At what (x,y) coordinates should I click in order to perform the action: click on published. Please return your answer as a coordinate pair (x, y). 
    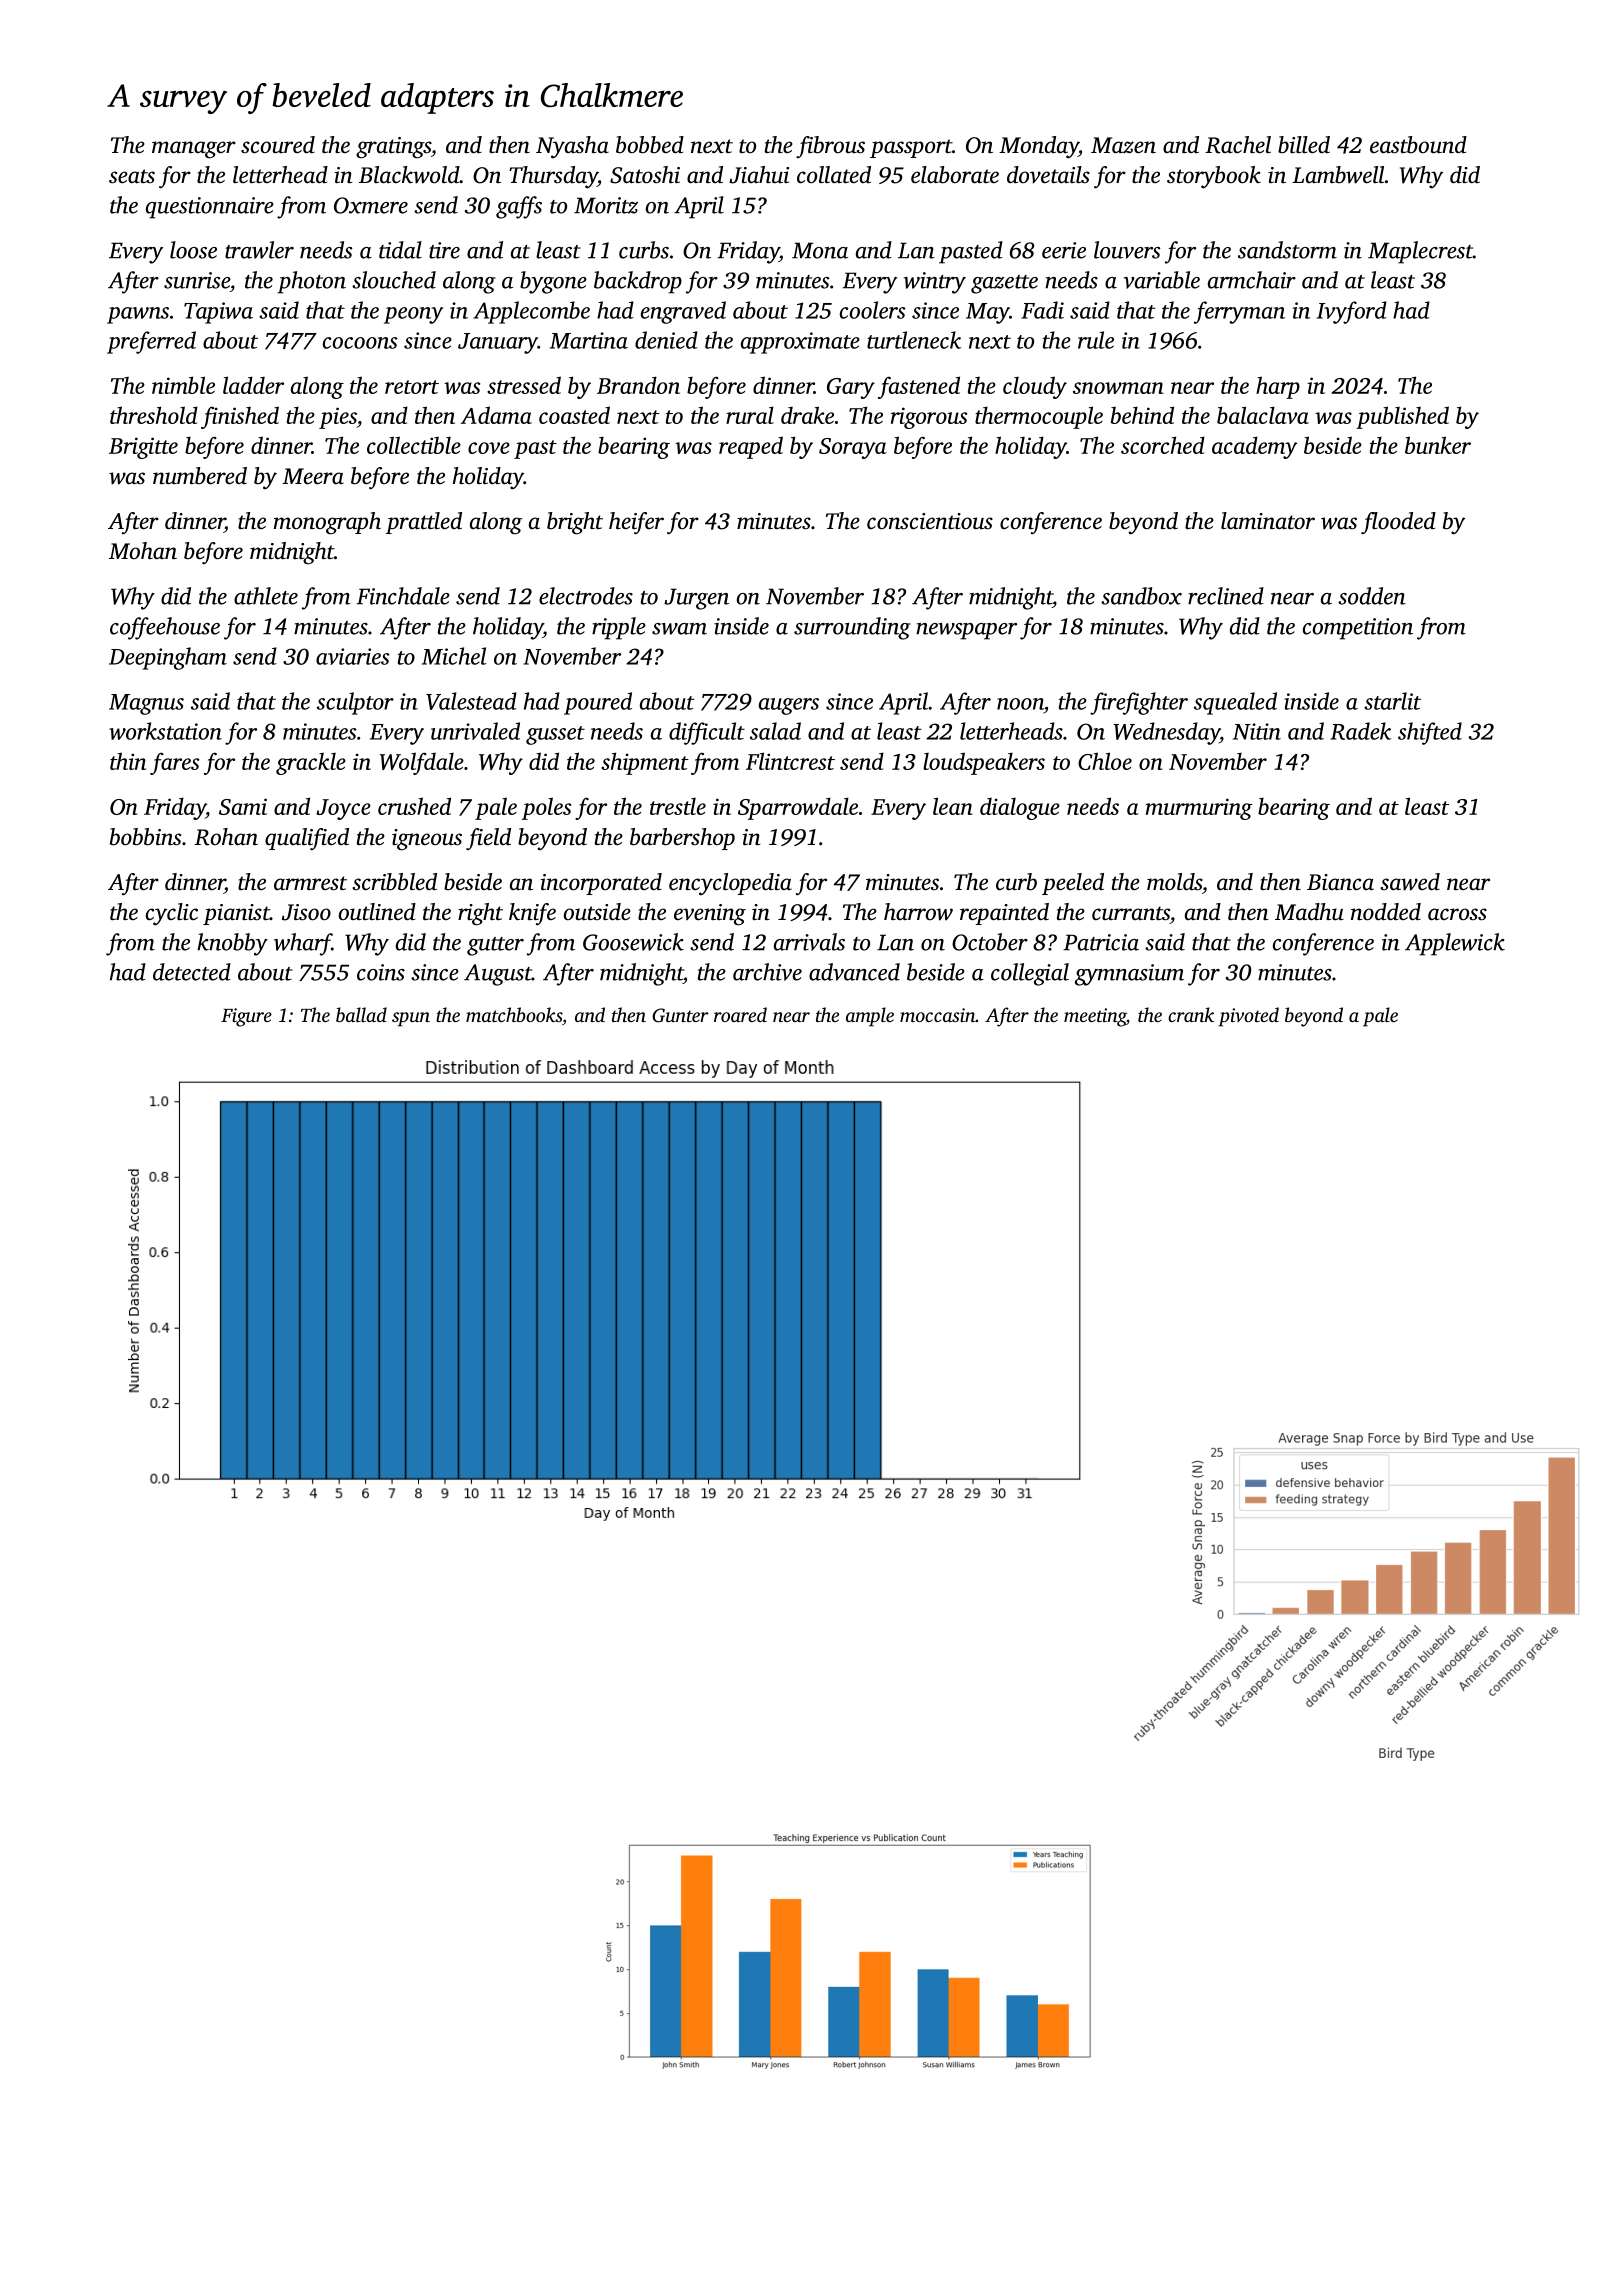
    Looking at the image, I should click on (1402, 417).
